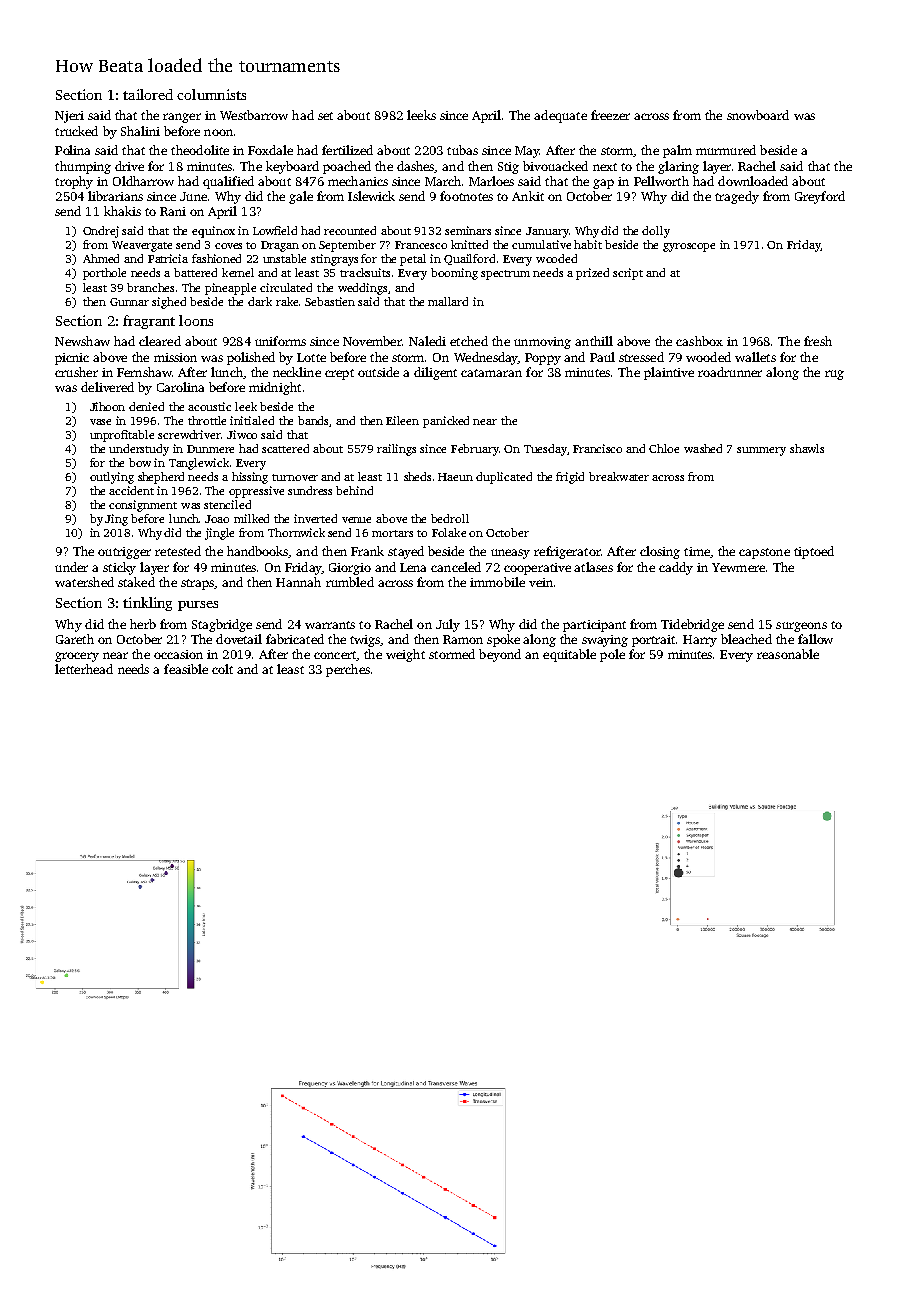  Describe the element at coordinates (198, 606) in the image. I see `purses` at that location.
